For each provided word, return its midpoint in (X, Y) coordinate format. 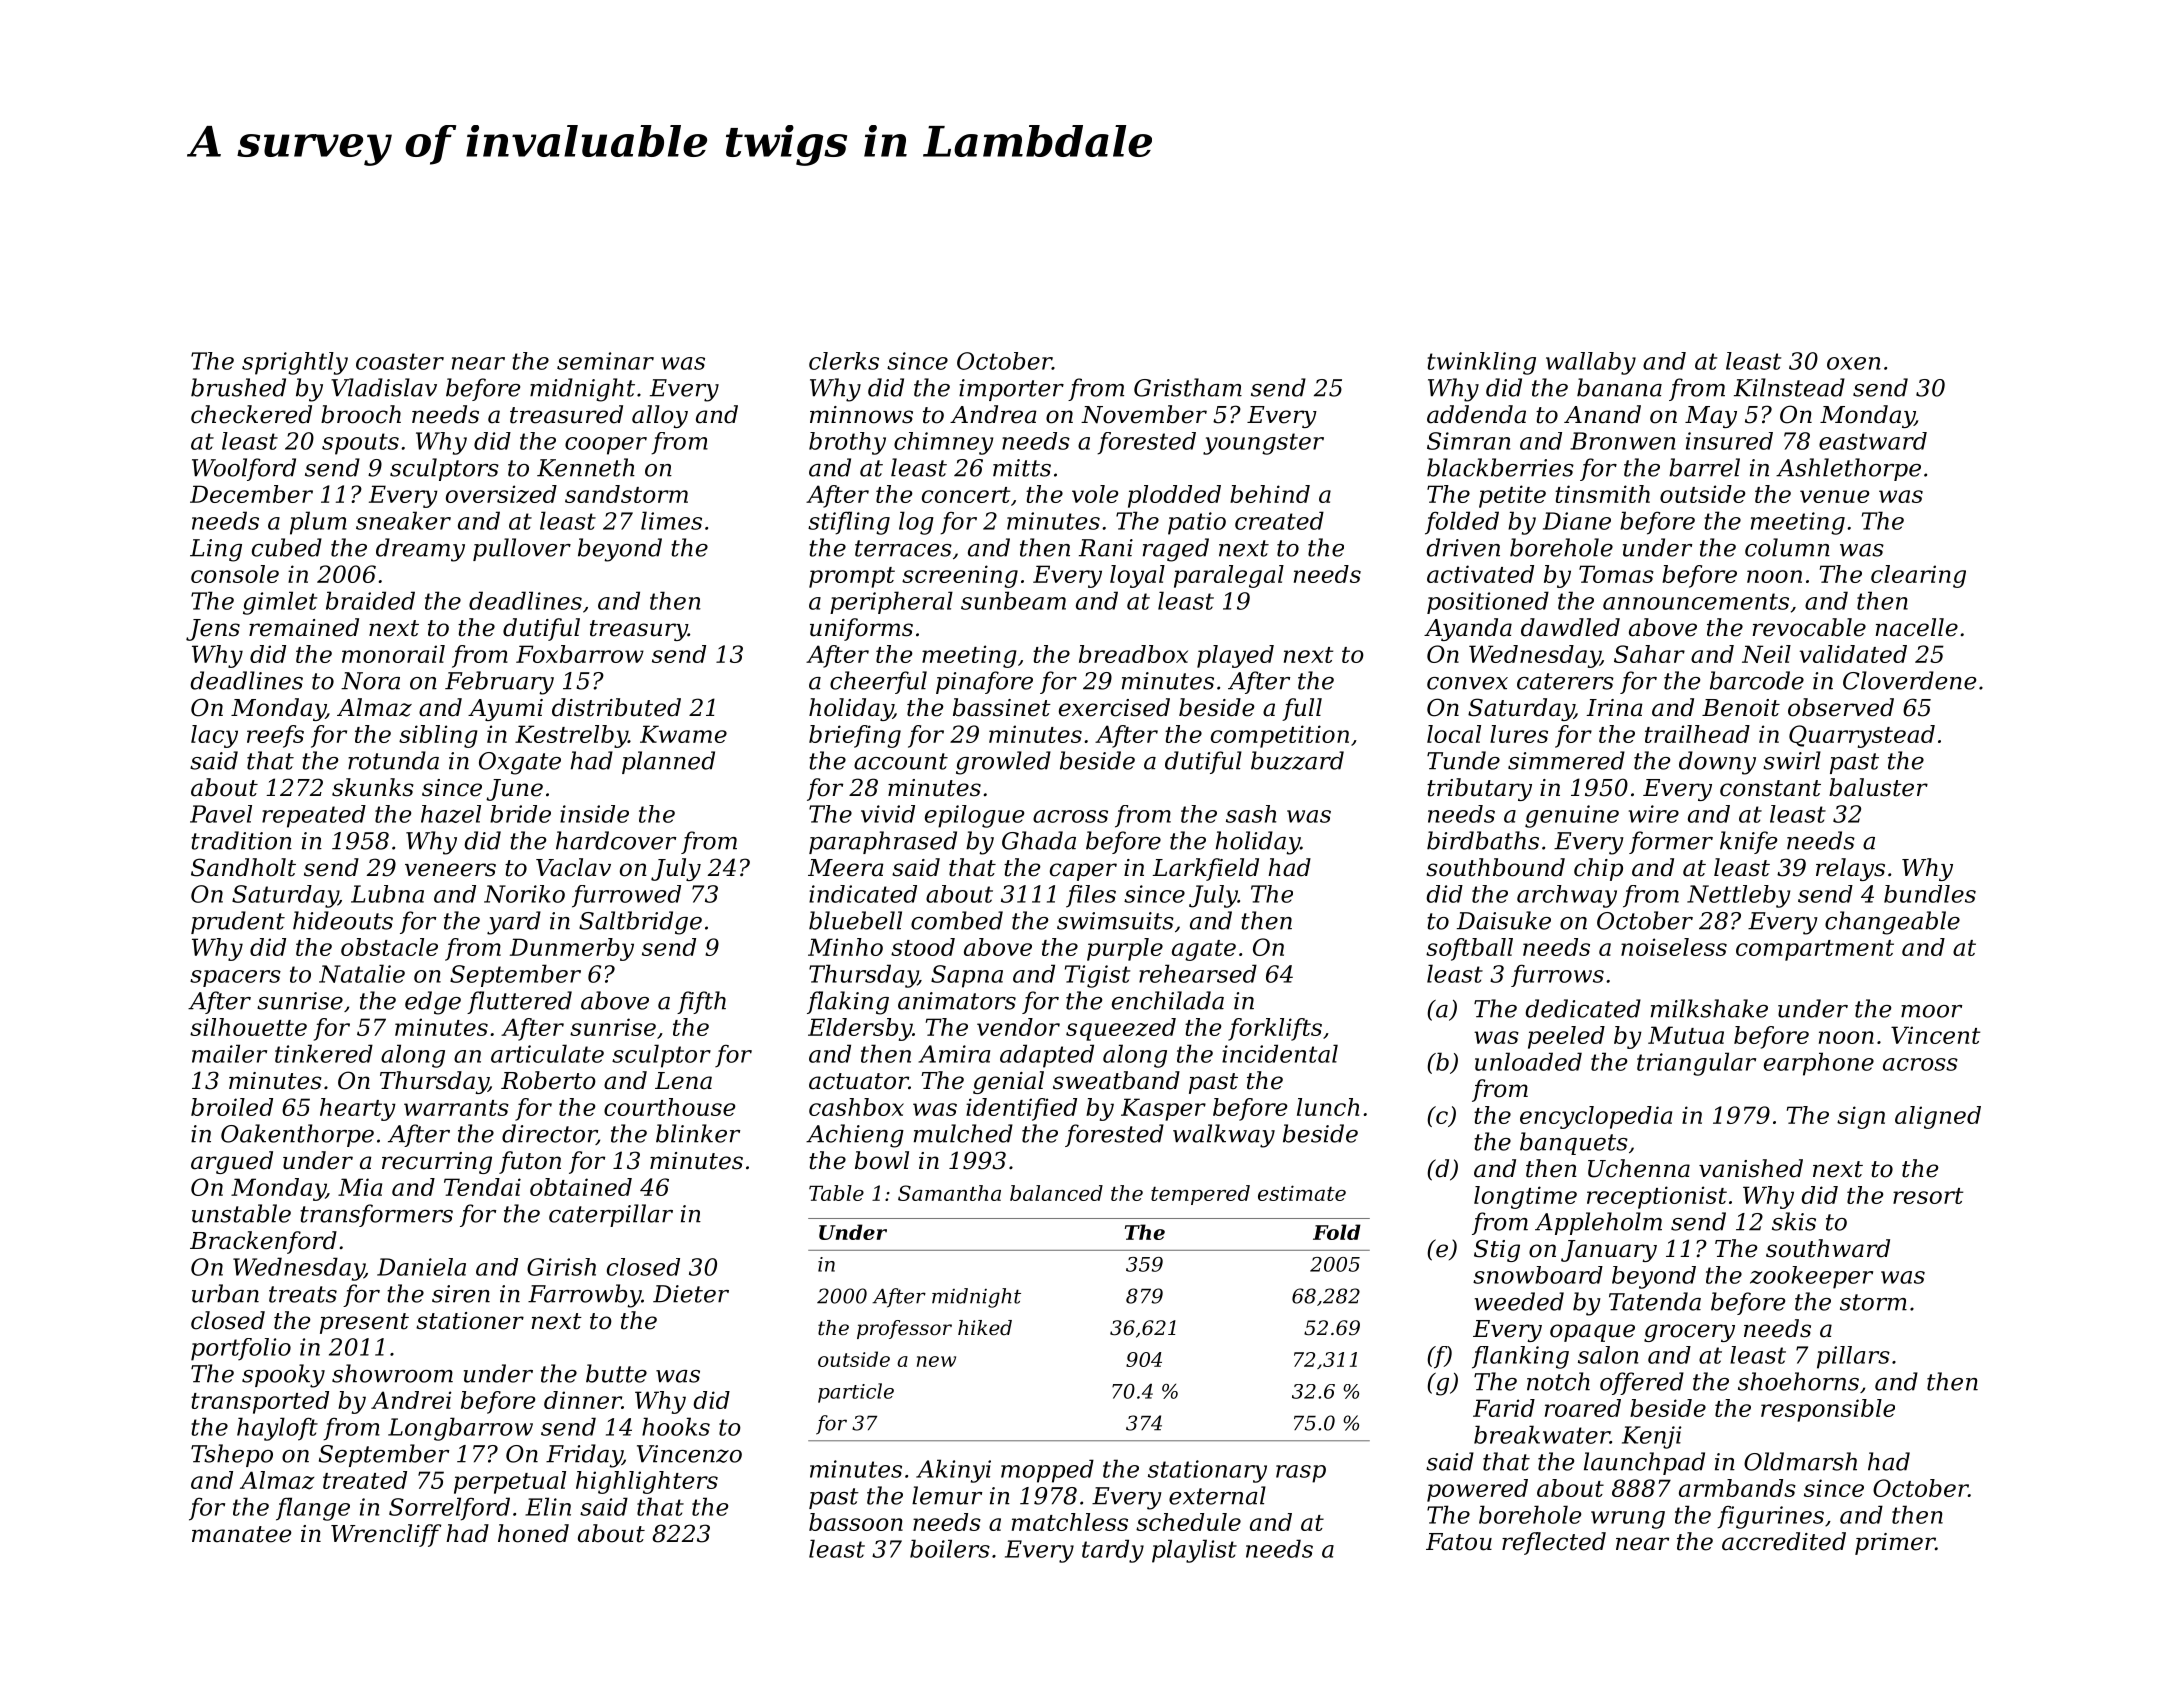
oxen (1853, 363)
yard (514, 923)
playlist (1194, 1551)
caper (1083, 872)
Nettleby (1738, 896)
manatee (242, 1534)
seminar (605, 361)
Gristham (1188, 387)
